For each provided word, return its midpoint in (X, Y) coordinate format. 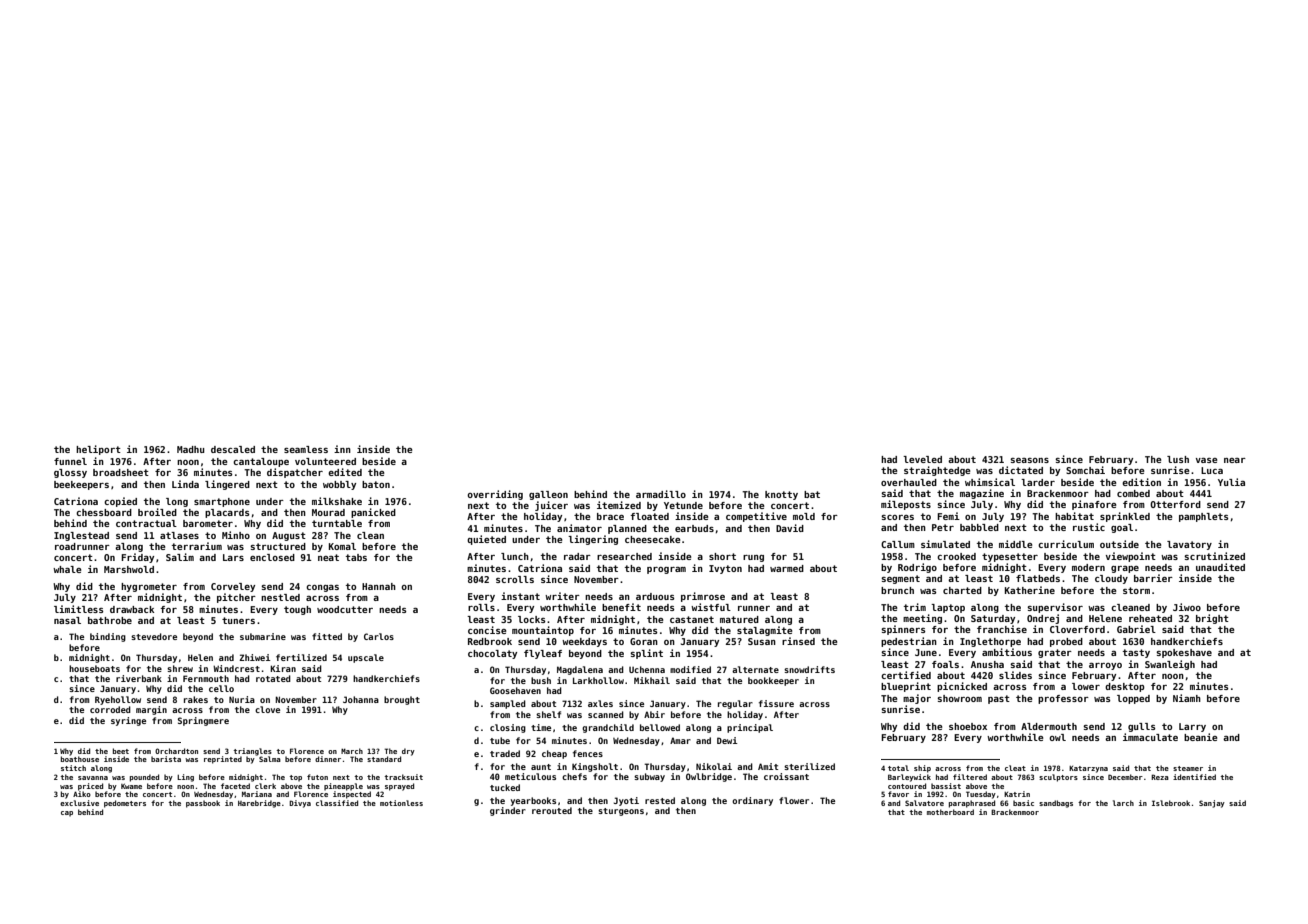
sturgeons (621, 812)
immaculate (1150, 737)
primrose (703, 597)
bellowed (660, 727)
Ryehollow (118, 700)
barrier (1153, 578)
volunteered (325, 461)
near (1235, 460)
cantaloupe (261, 462)
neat (328, 557)
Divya (300, 804)
